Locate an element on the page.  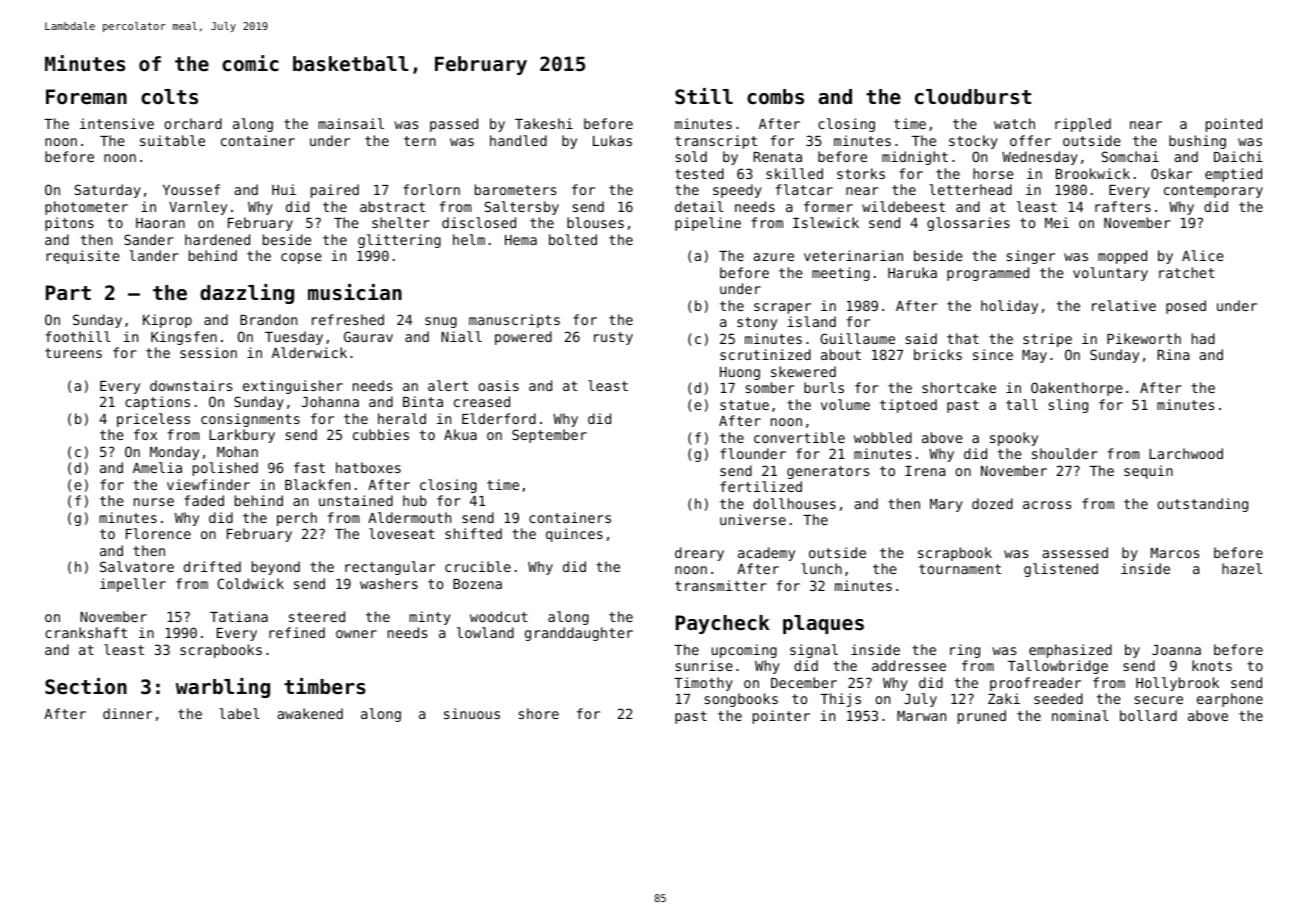
December is located at coordinates (804, 682).
